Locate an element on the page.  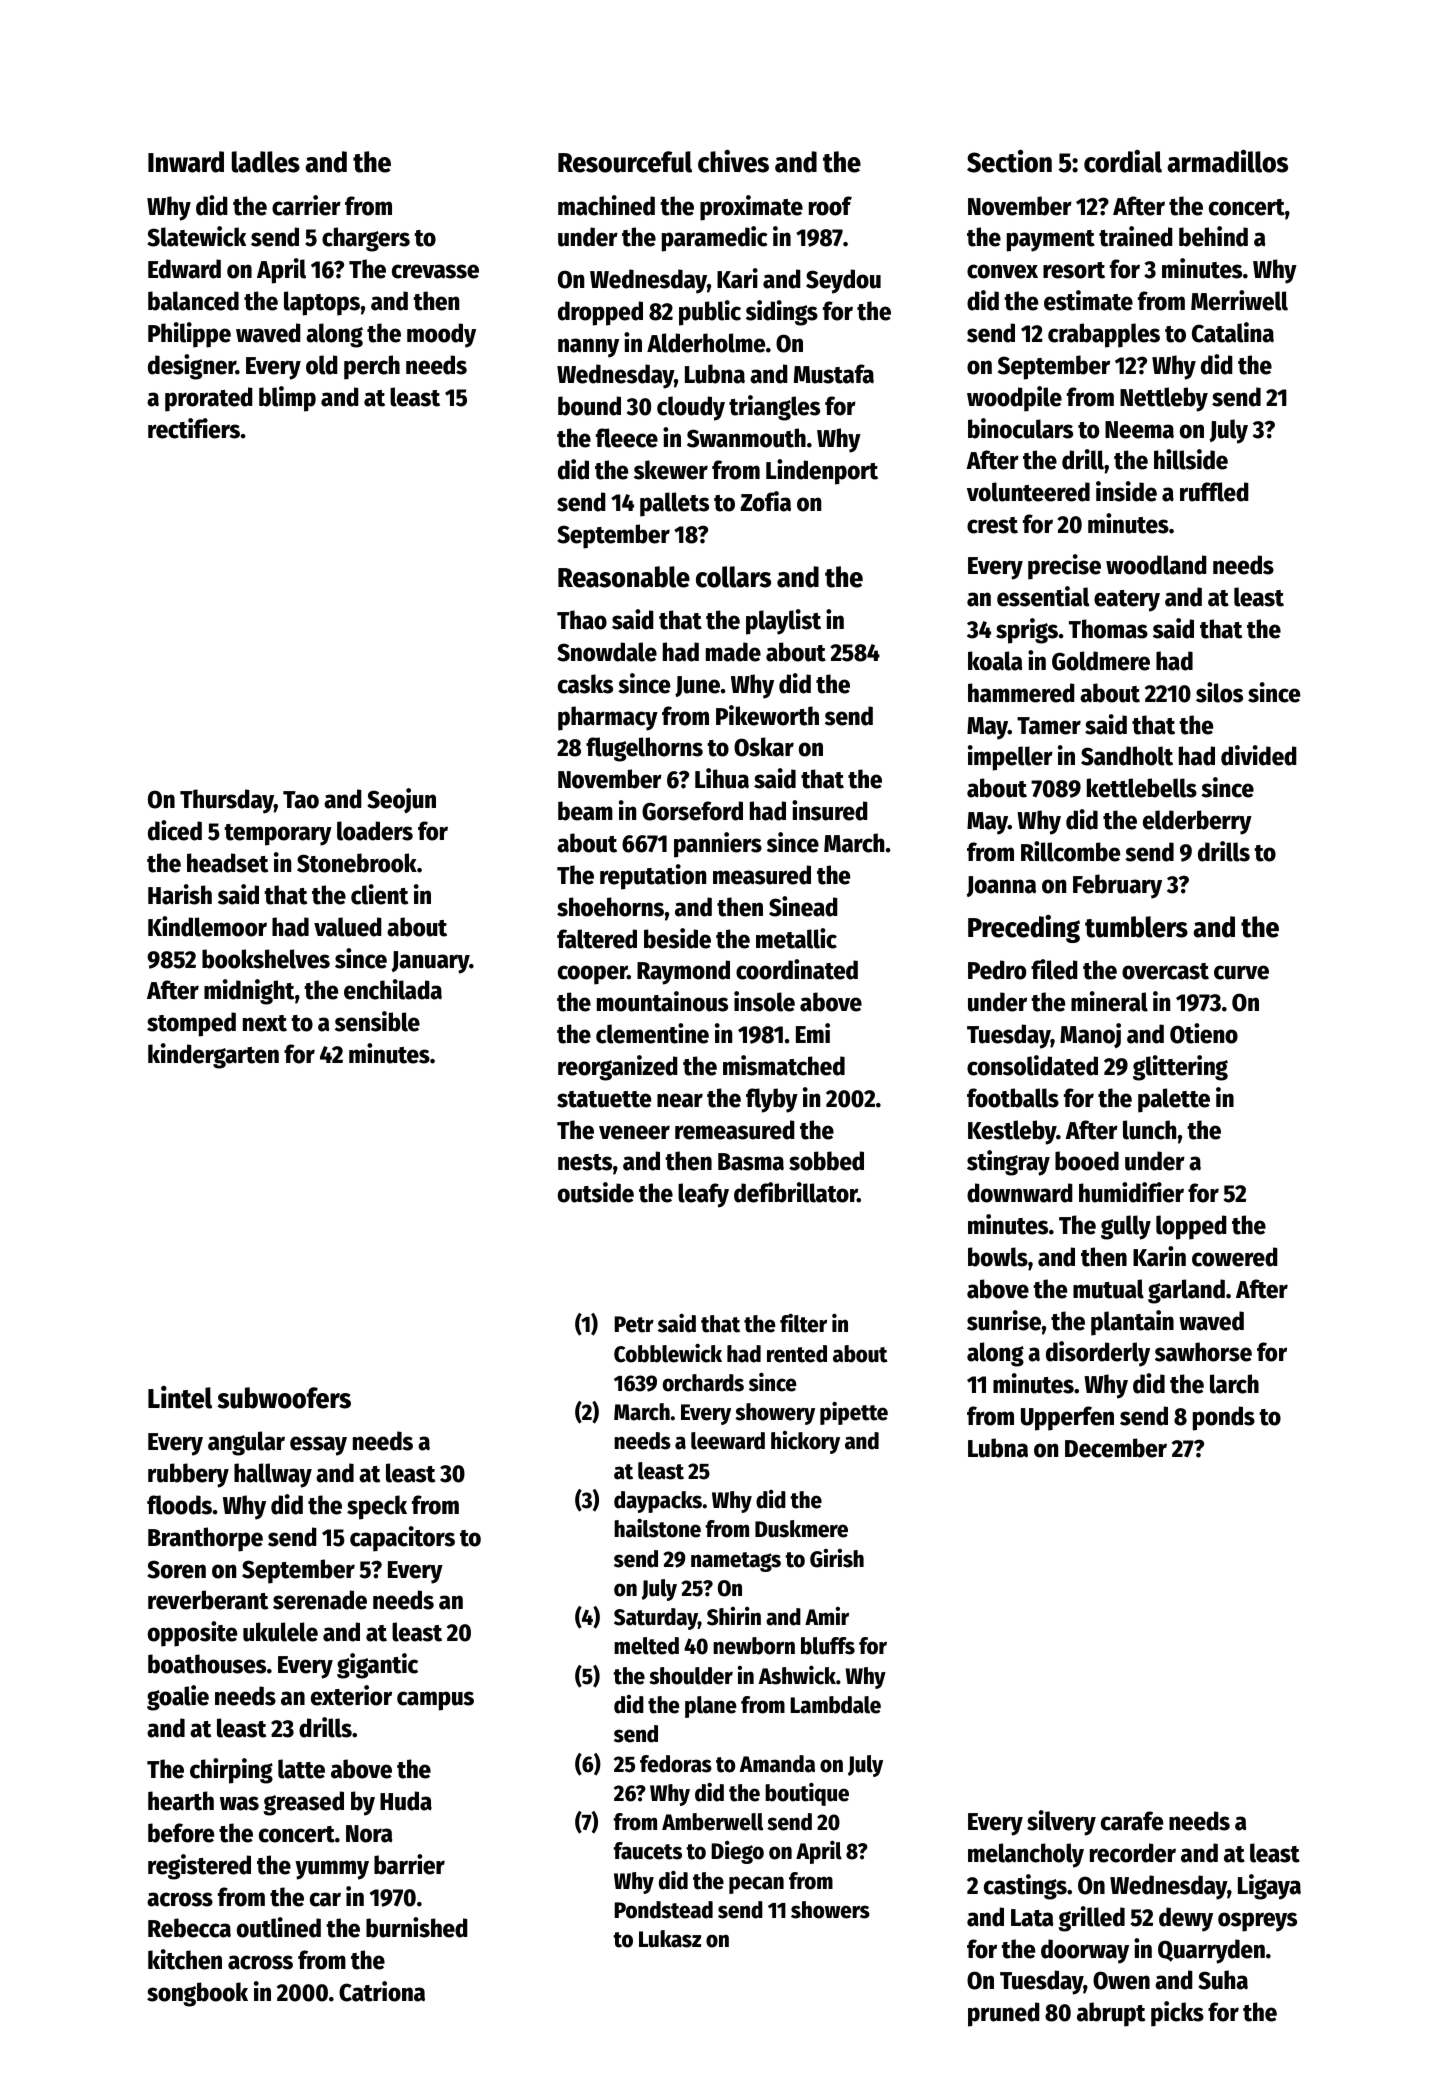
Catalina is located at coordinates (1233, 332).
